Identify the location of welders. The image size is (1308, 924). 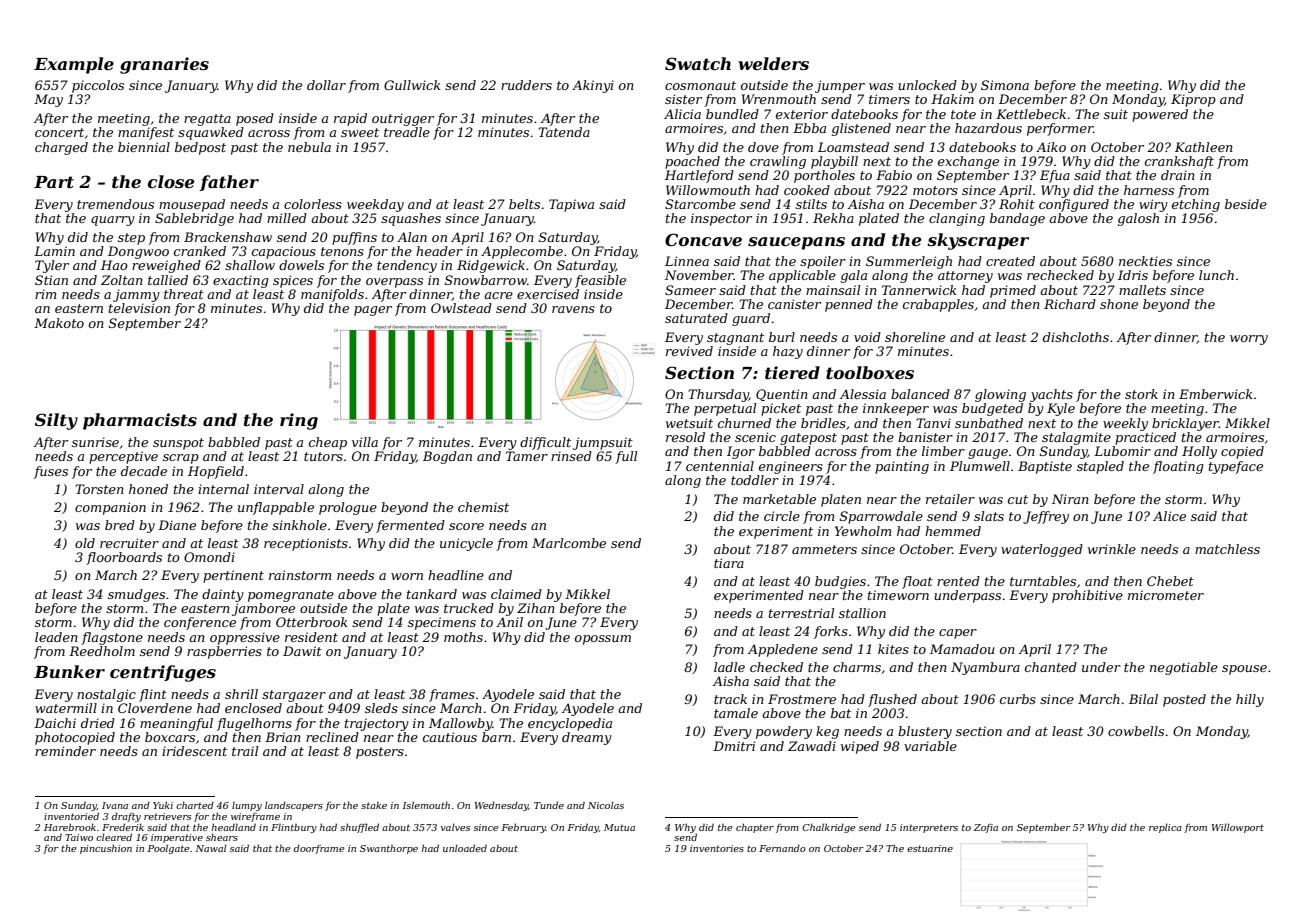
(773, 63).
